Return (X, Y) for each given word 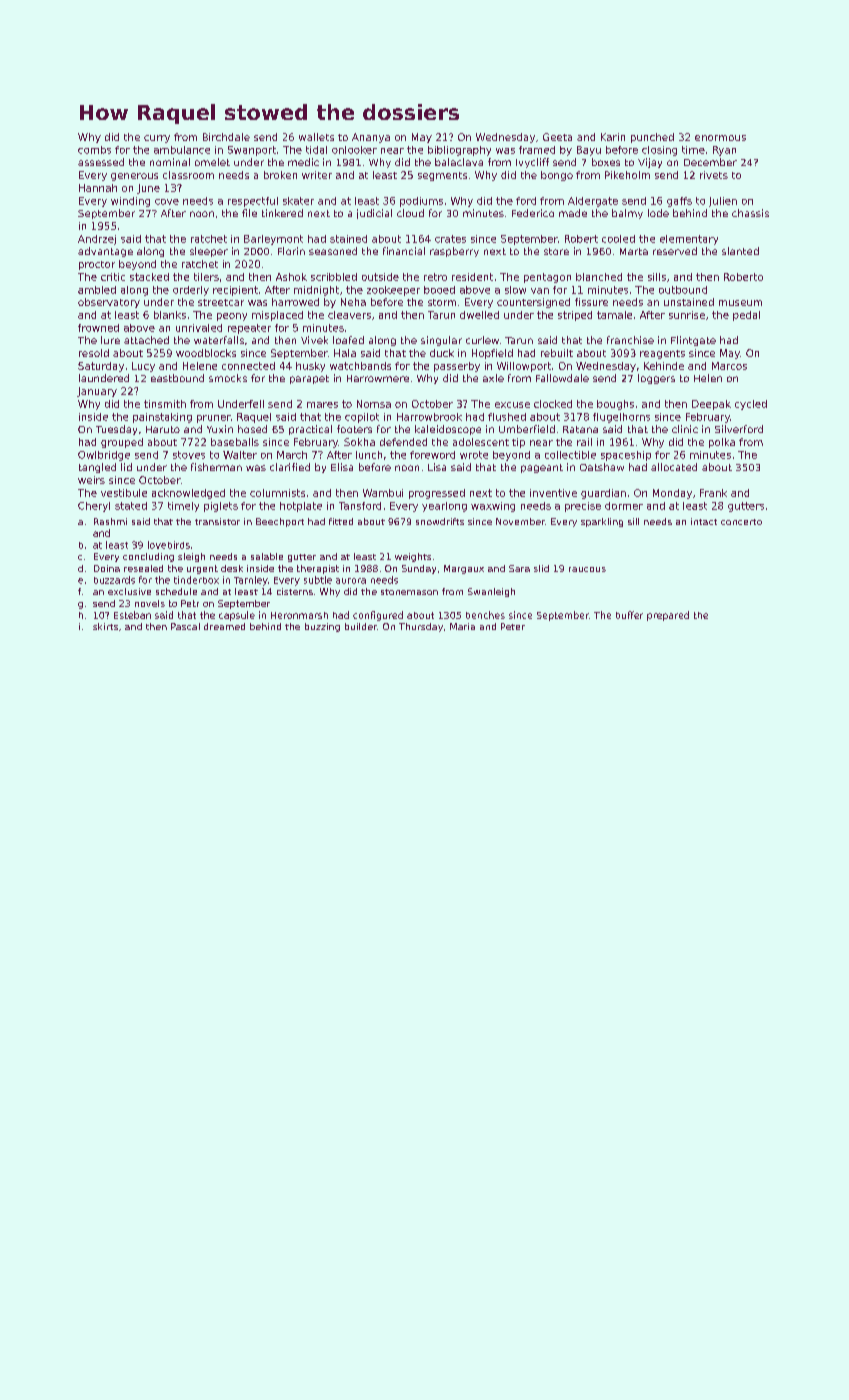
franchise (630, 340)
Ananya (371, 138)
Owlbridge (104, 456)
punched (652, 138)
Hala (345, 353)
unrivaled (199, 328)
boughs (615, 405)
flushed (507, 417)
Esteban (132, 615)
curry (157, 139)
